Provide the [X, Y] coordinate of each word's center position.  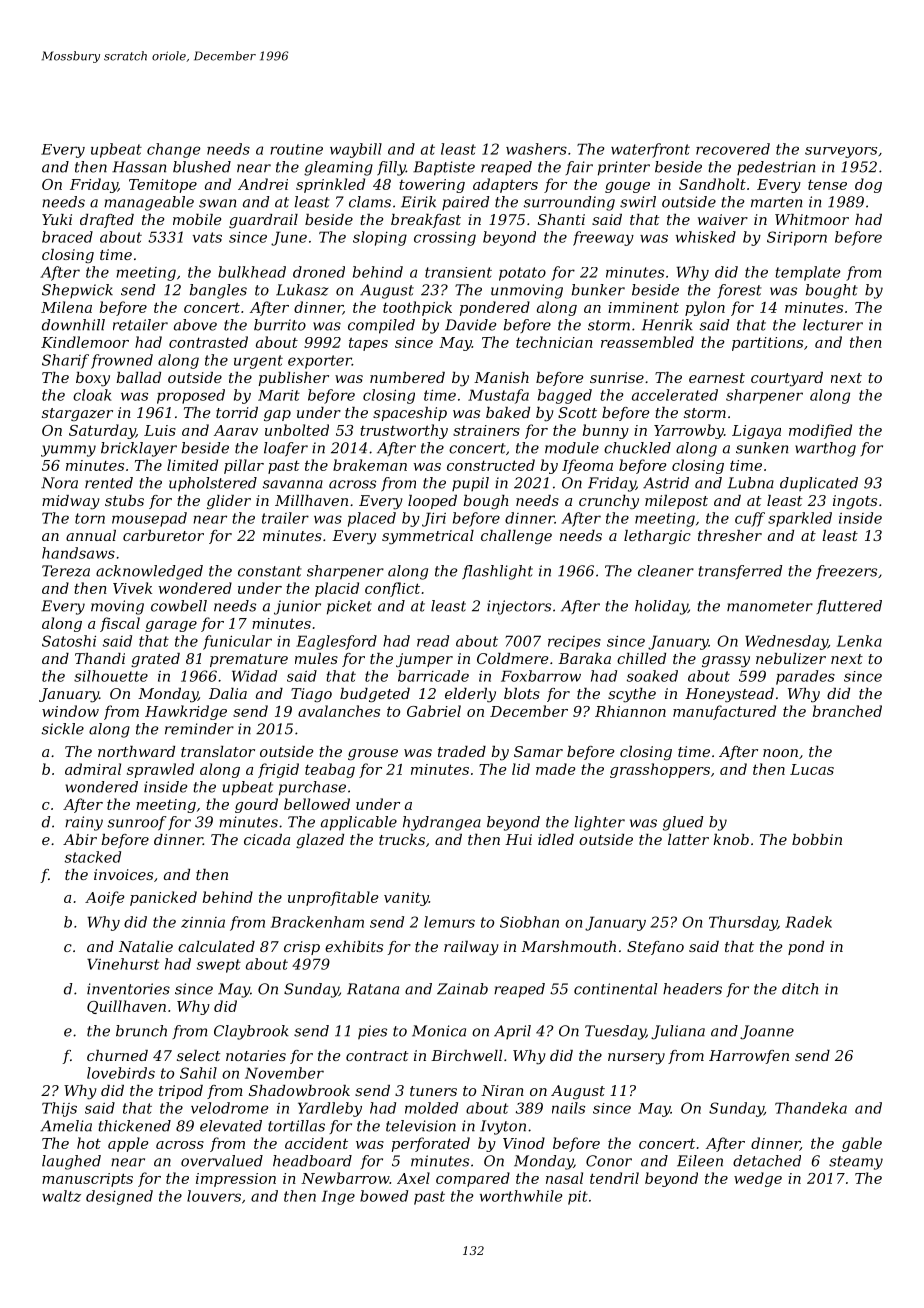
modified [820, 431]
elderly [470, 695]
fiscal [120, 624]
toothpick [417, 308]
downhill [73, 325]
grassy [726, 662]
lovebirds [121, 1073]
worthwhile [521, 1196]
